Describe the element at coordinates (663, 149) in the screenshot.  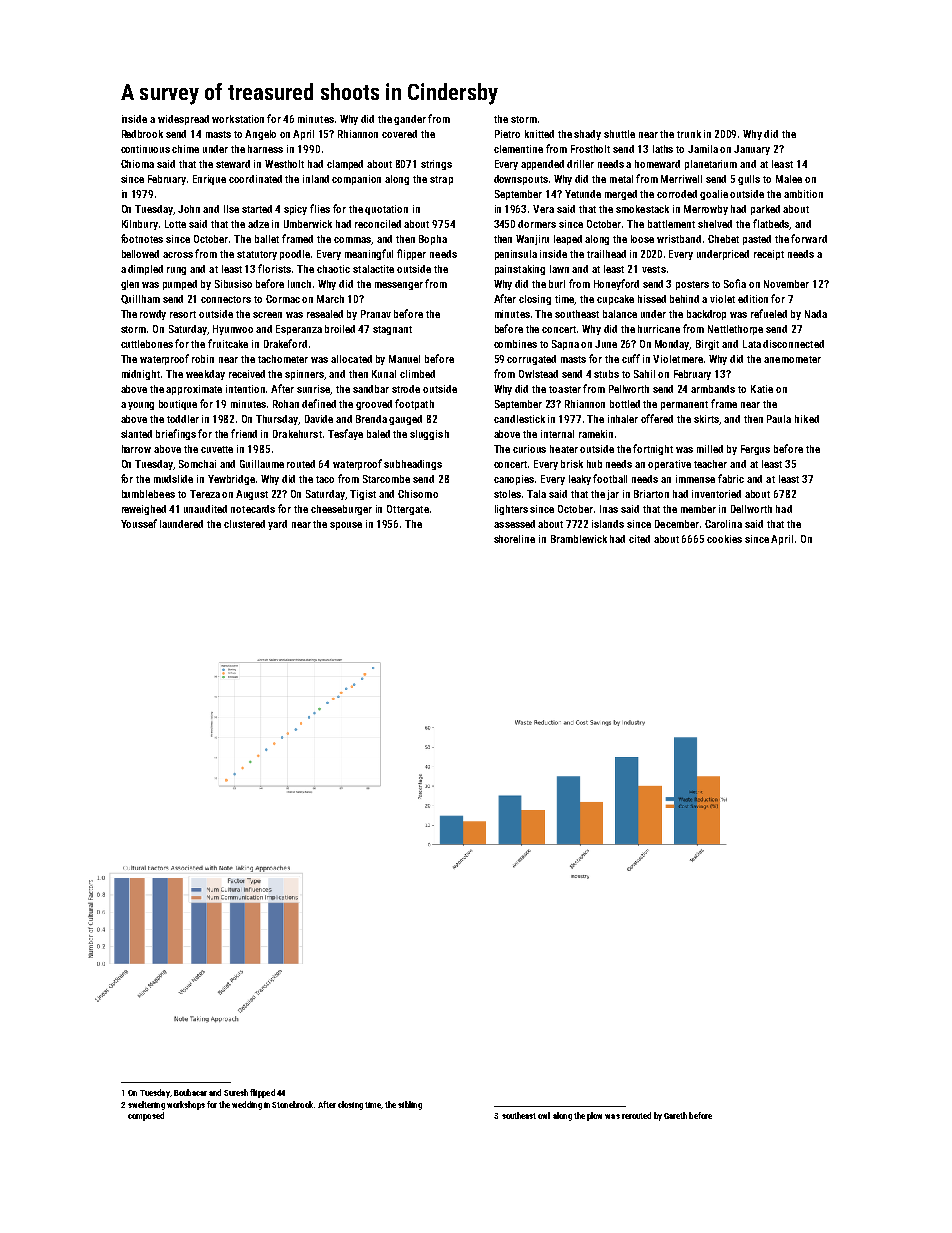
I see `laths` at that location.
